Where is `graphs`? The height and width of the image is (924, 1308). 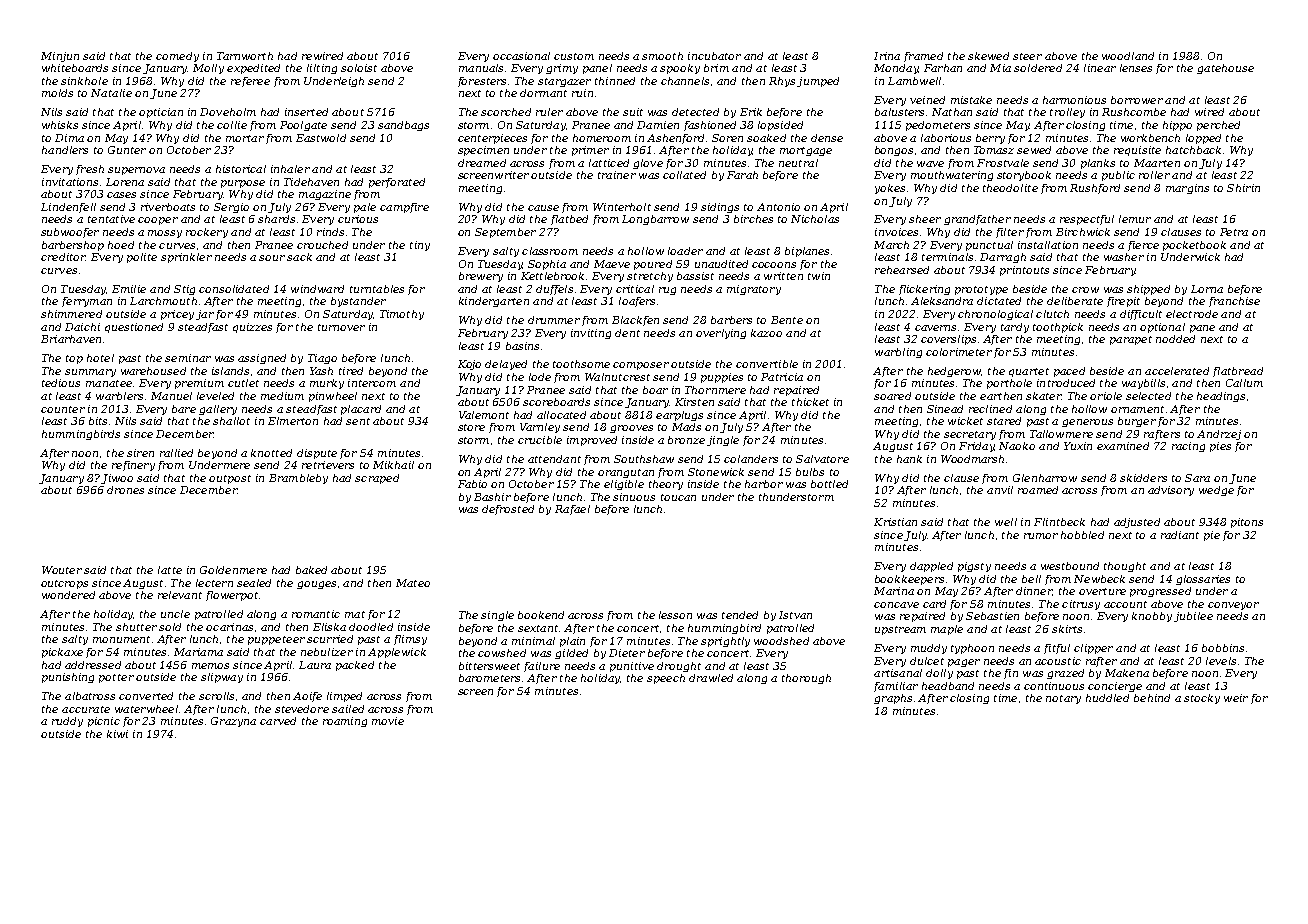
graphs is located at coordinates (893, 699).
